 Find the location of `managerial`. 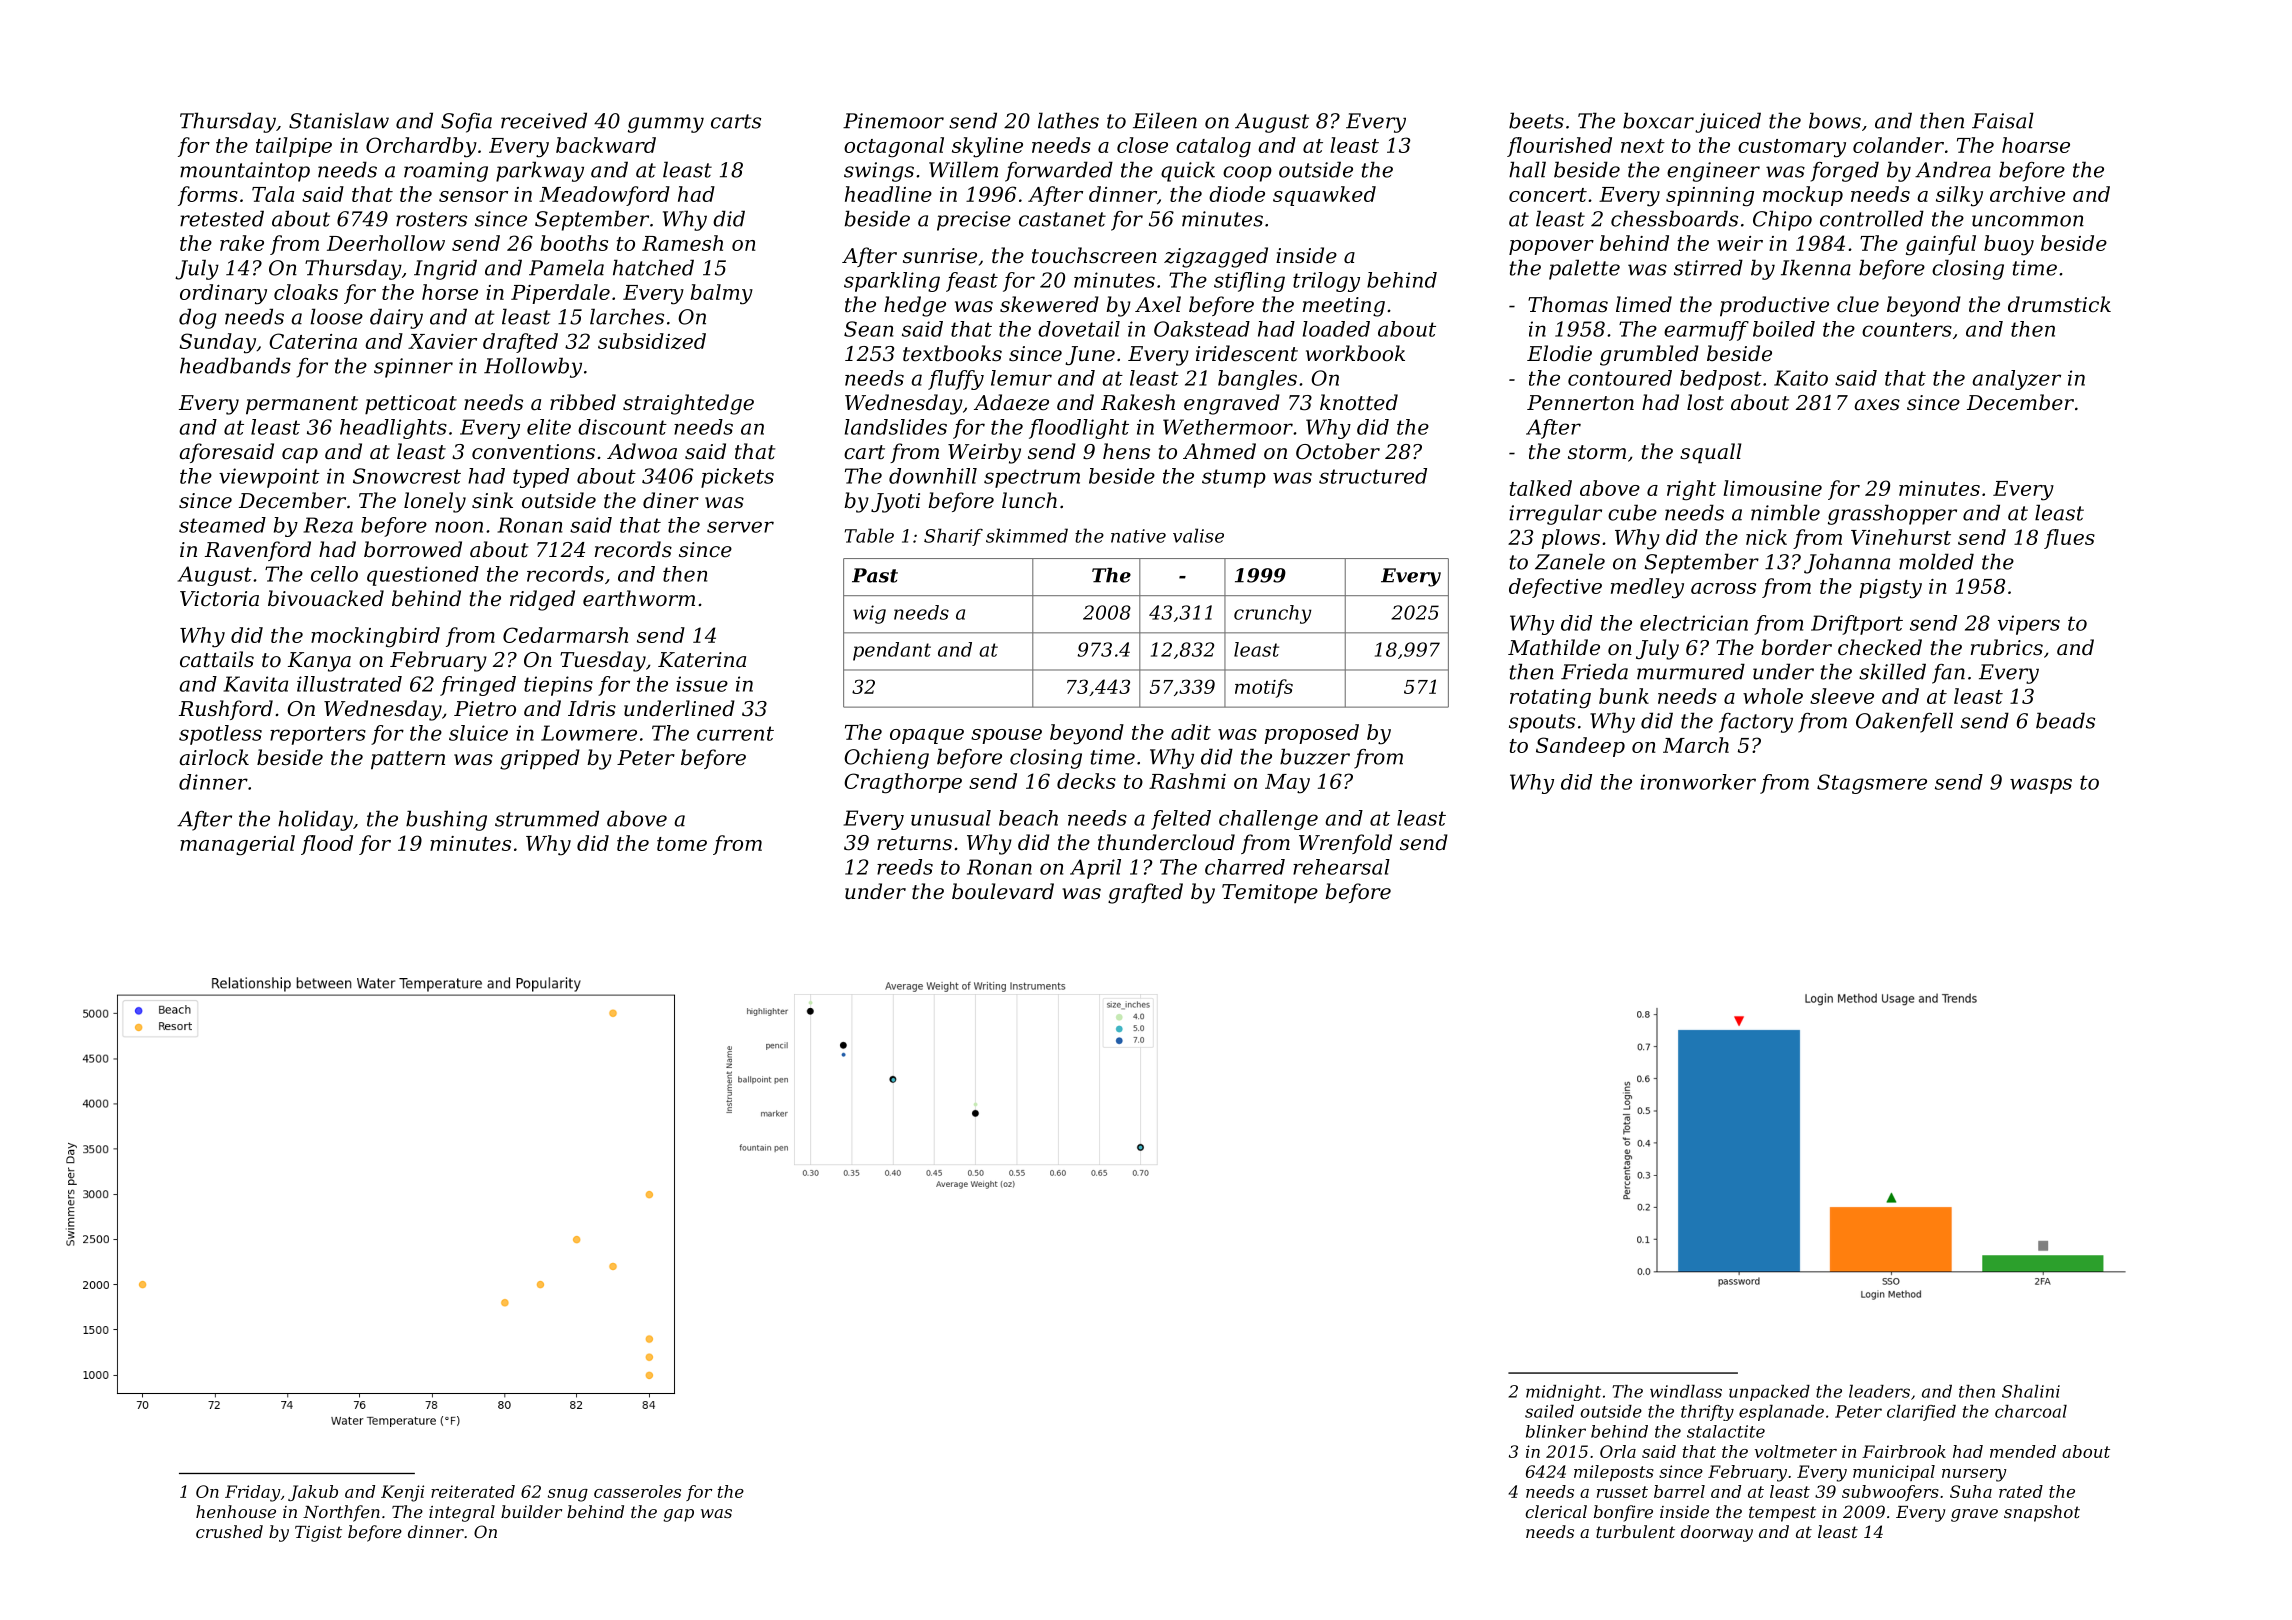

managerial is located at coordinates (237, 845).
